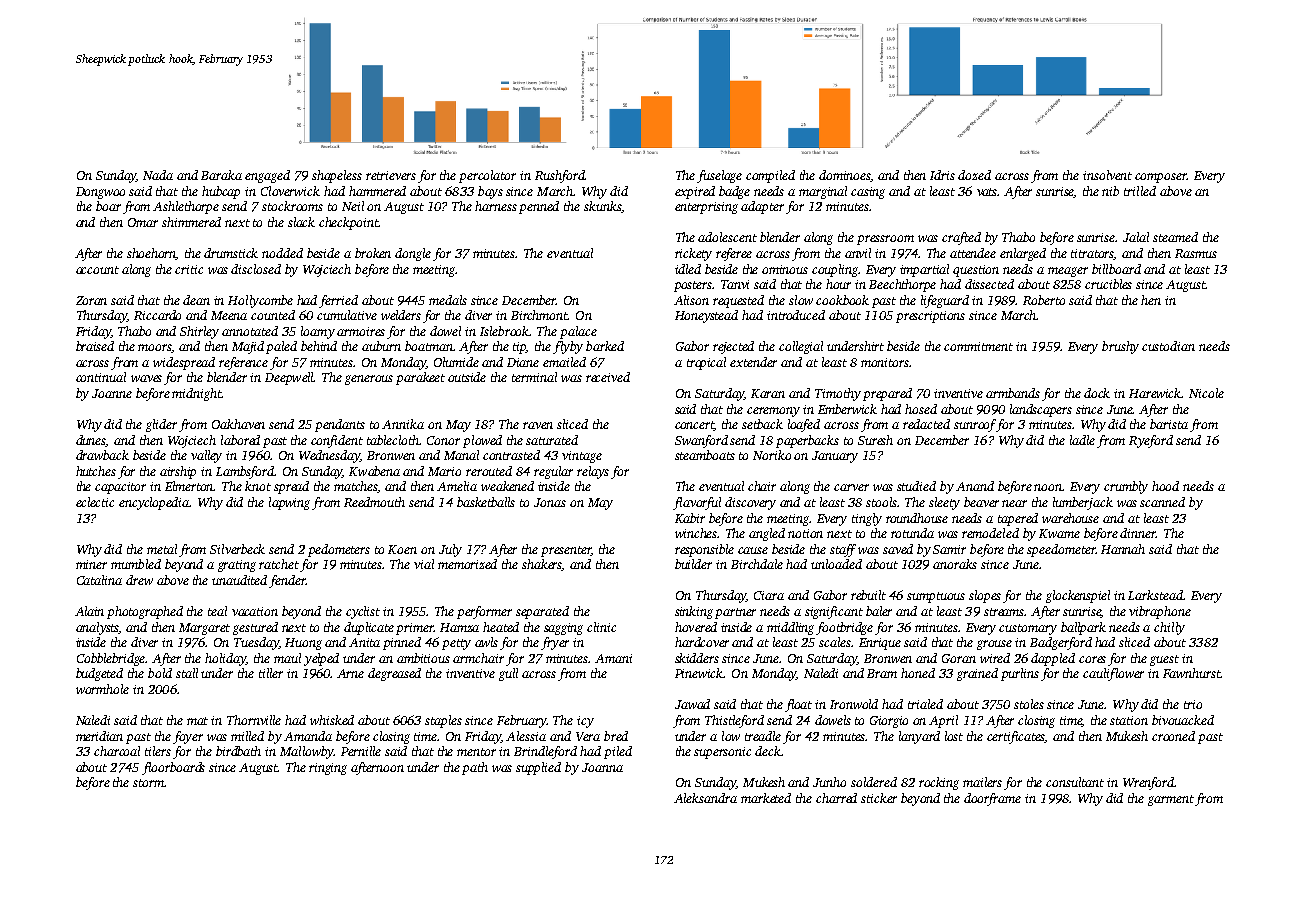  What do you see at coordinates (719, 176) in the screenshot?
I see `fuselage` at bounding box center [719, 176].
